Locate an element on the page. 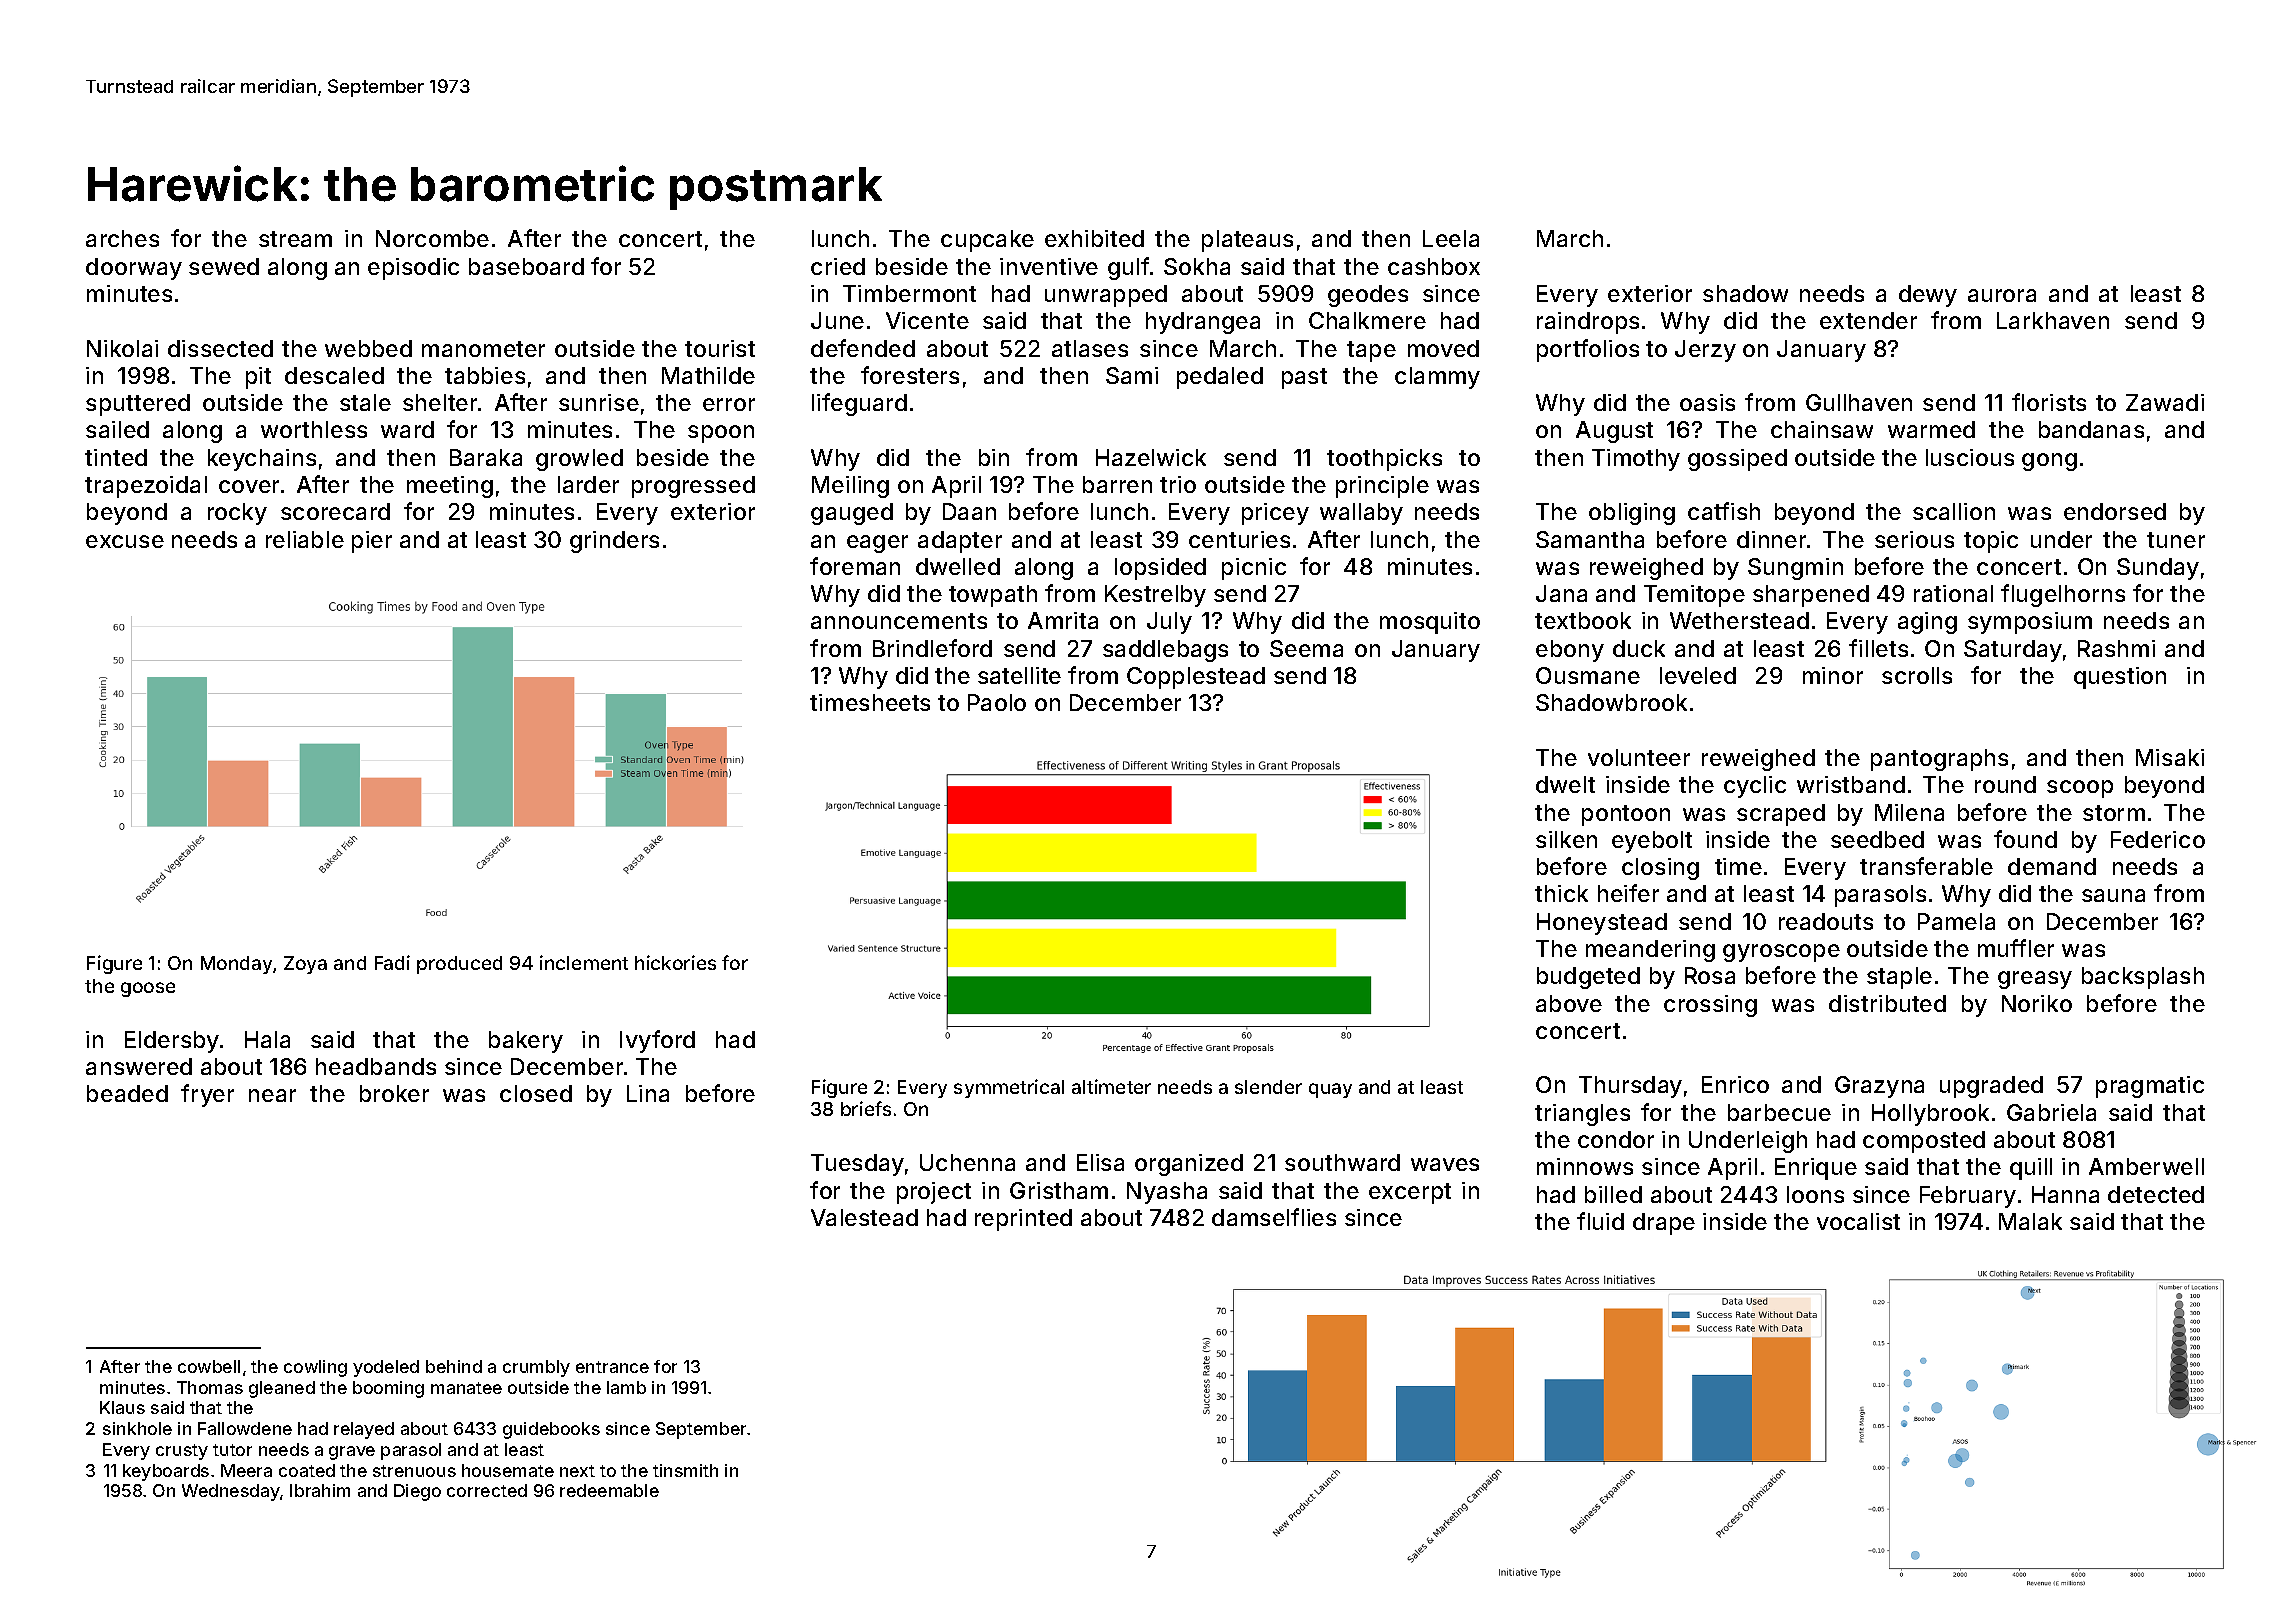 Image resolution: width=2292 pixels, height=1620 pixels. cowbell is located at coordinates (209, 1366).
